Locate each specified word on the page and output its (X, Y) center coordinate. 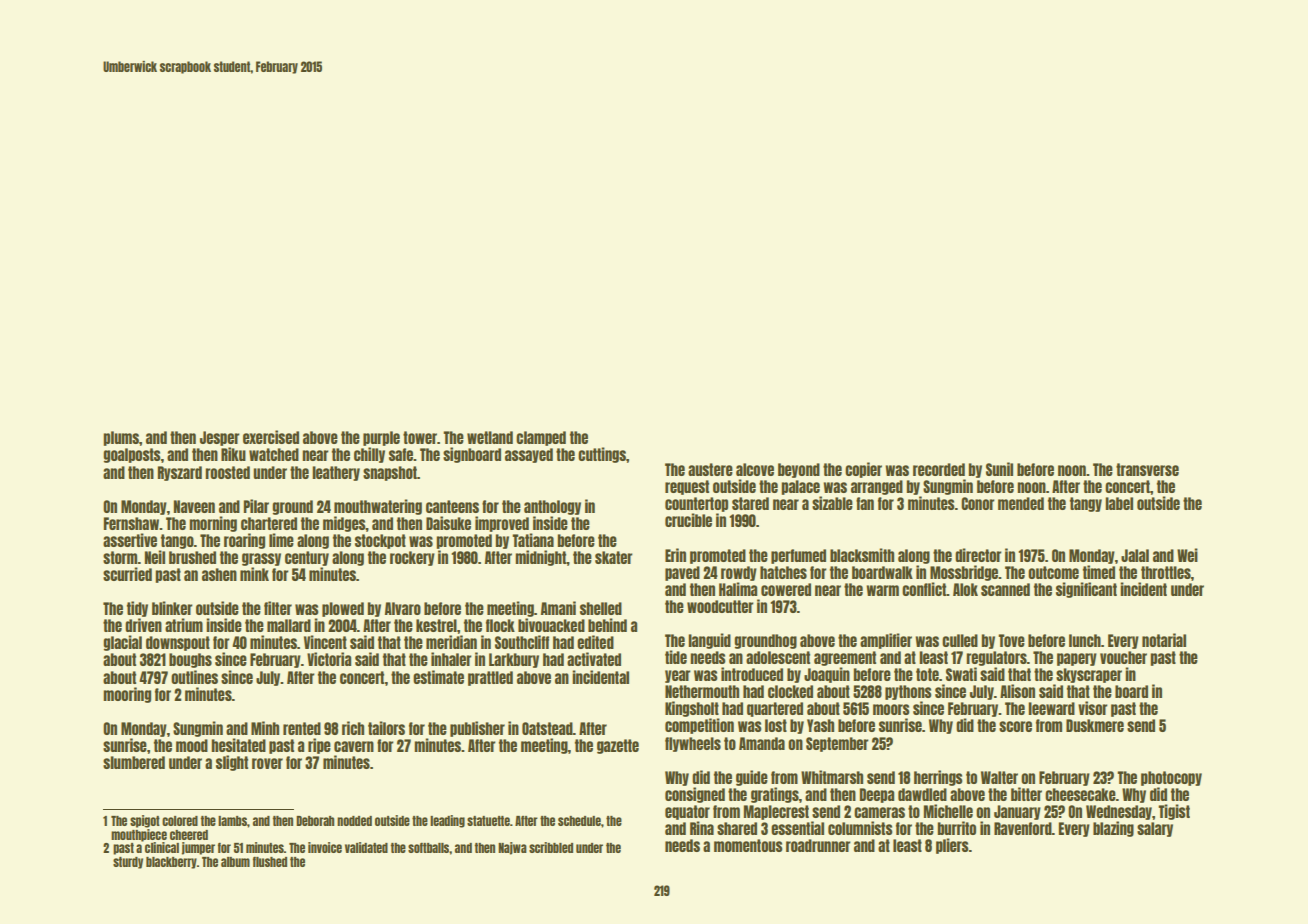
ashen (219, 574)
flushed (270, 861)
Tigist (1174, 812)
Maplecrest (776, 812)
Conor (978, 503)
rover (267, 763)
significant (1086, 590)
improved (502, 524)
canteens (452, 506)
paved (682, 573)
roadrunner (818, 845)
